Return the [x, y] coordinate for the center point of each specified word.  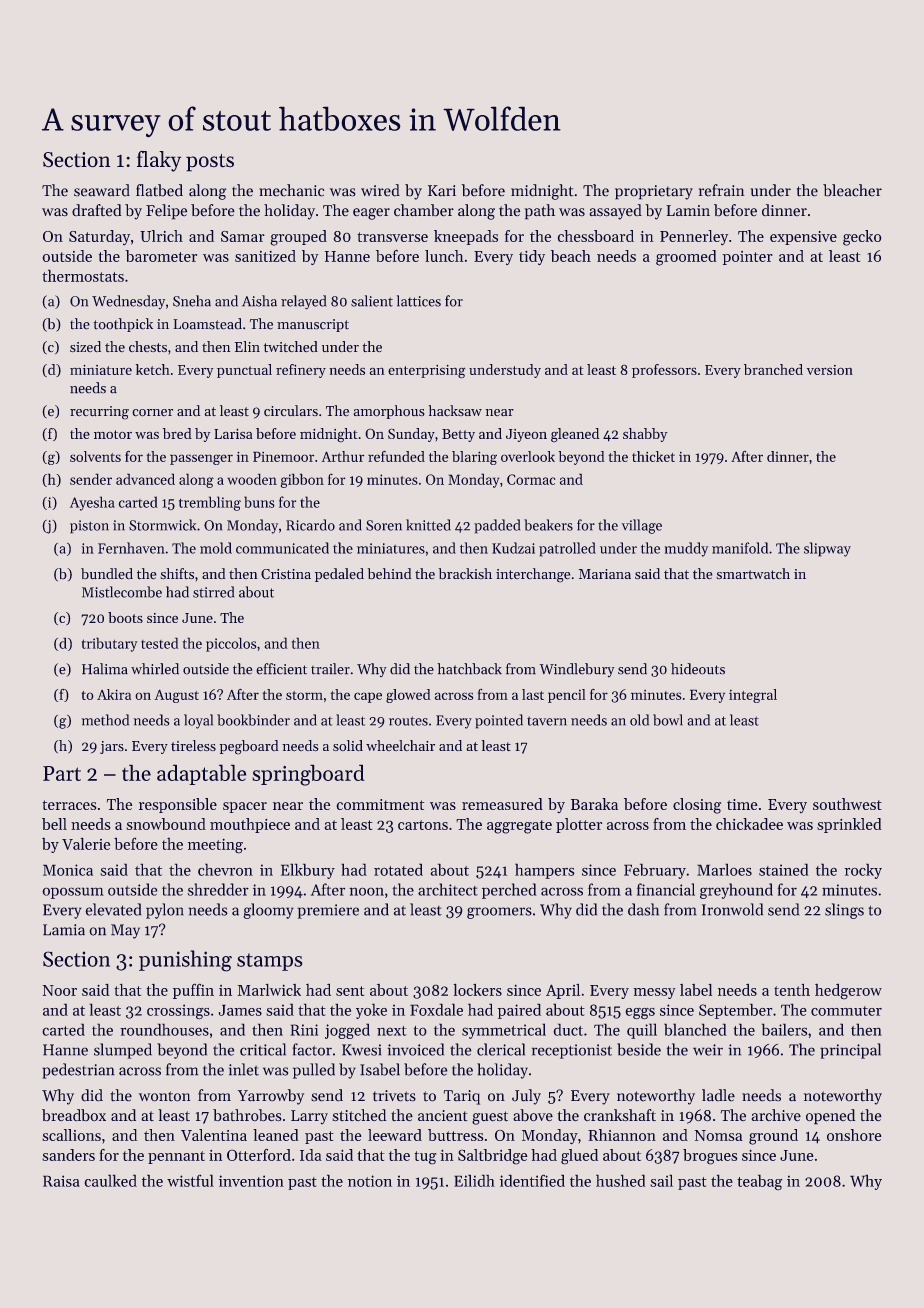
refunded [396, 456]
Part [62, 773]
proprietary [654, 192]
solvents [95, 456]
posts [210, 162]
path [540, 211]
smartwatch [753, 573]
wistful [190, 1181]
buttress [455, 1135]
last [533, 694]
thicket [653, 456]
